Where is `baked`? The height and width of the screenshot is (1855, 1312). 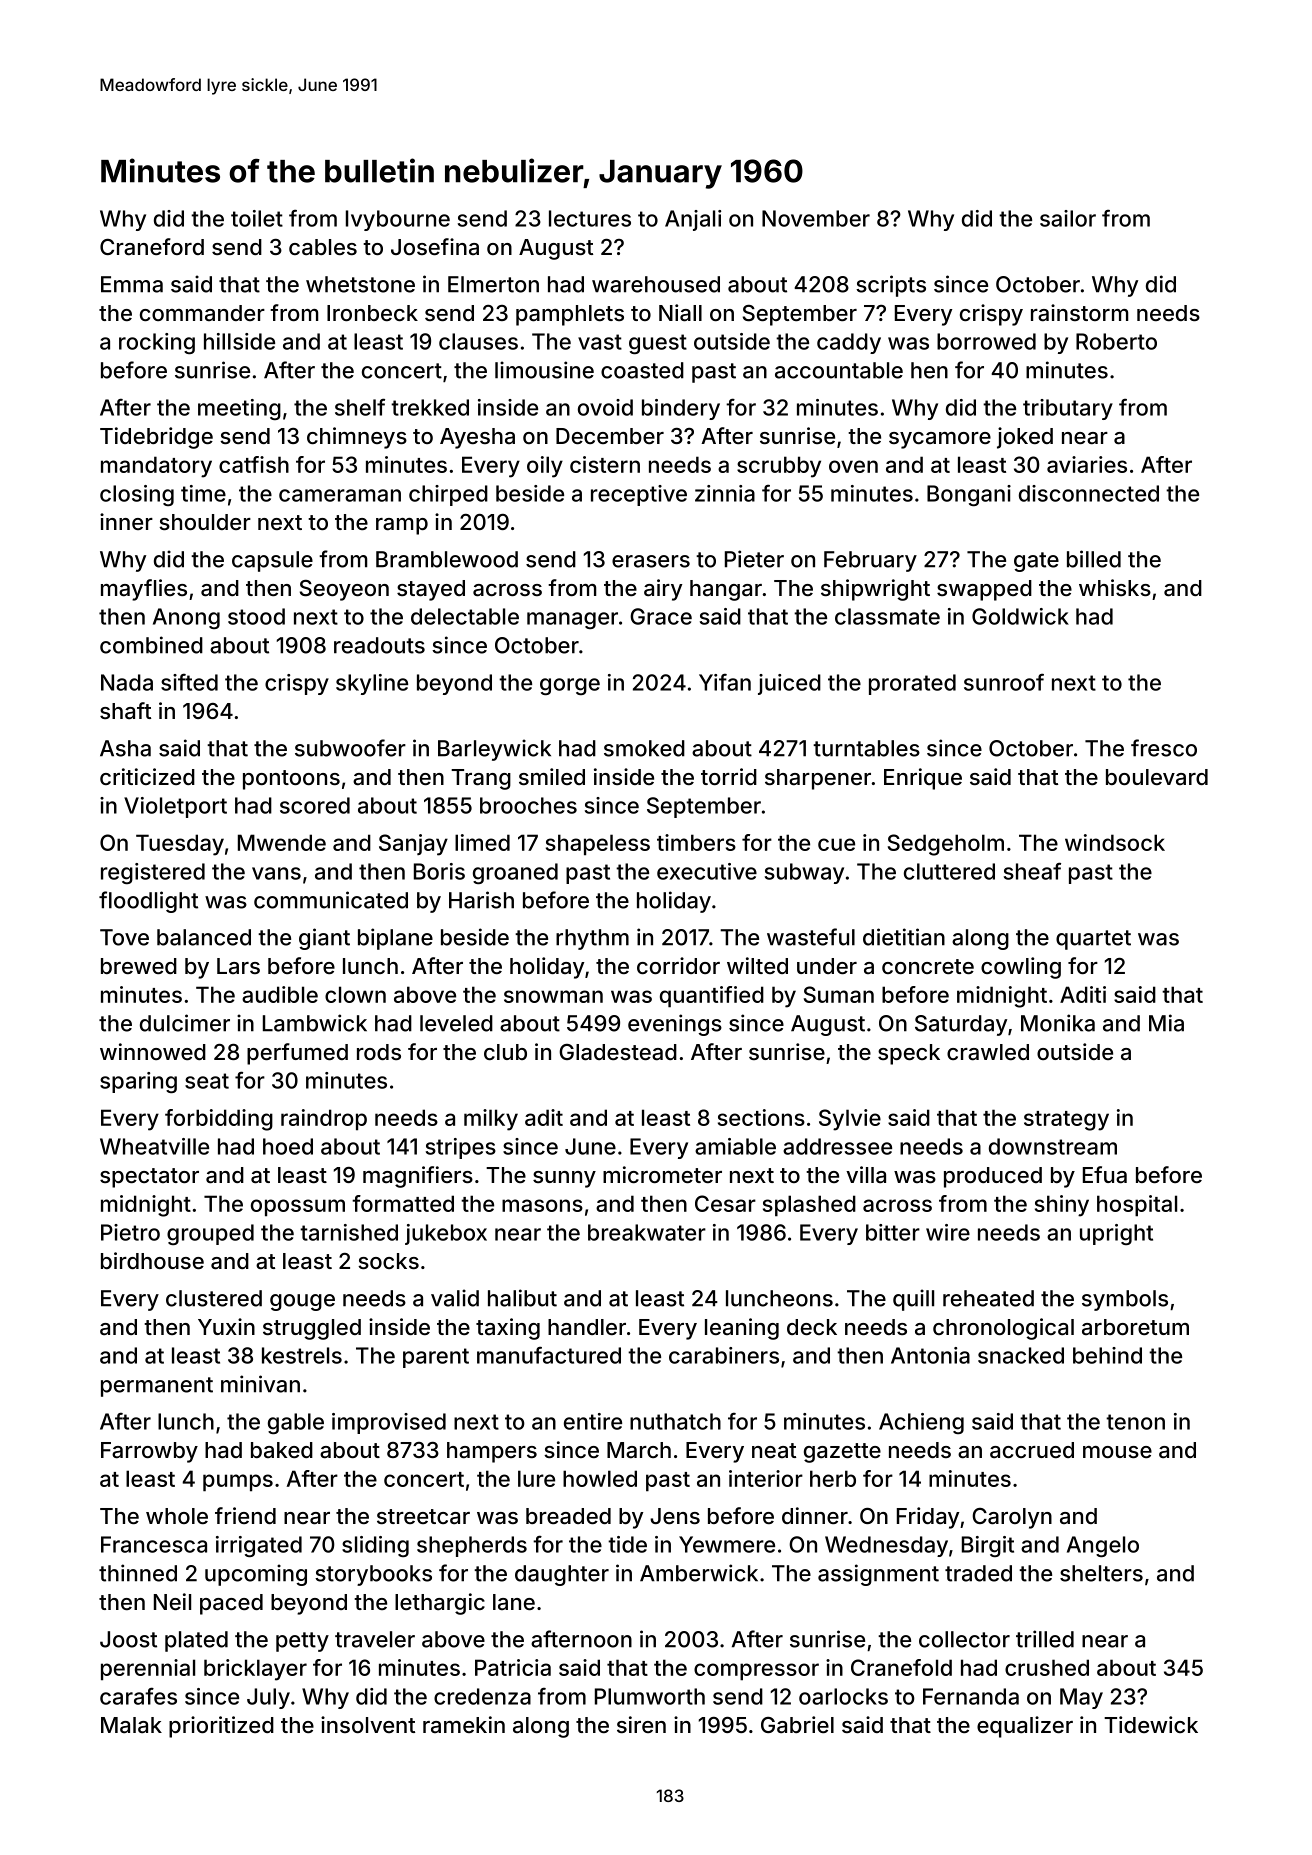
baked is located at coordinates (282, 1450).
